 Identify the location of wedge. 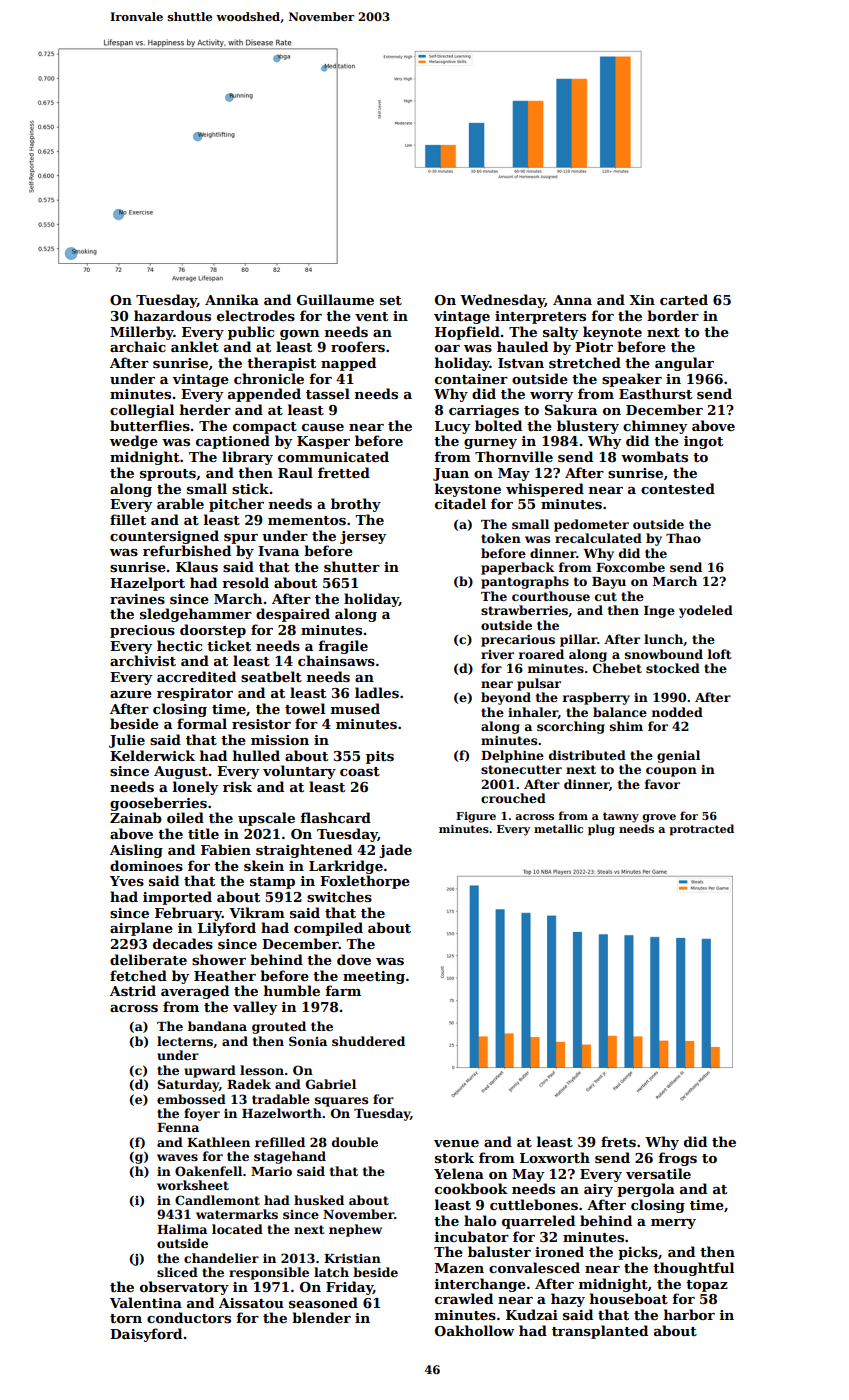
(134, 442).
